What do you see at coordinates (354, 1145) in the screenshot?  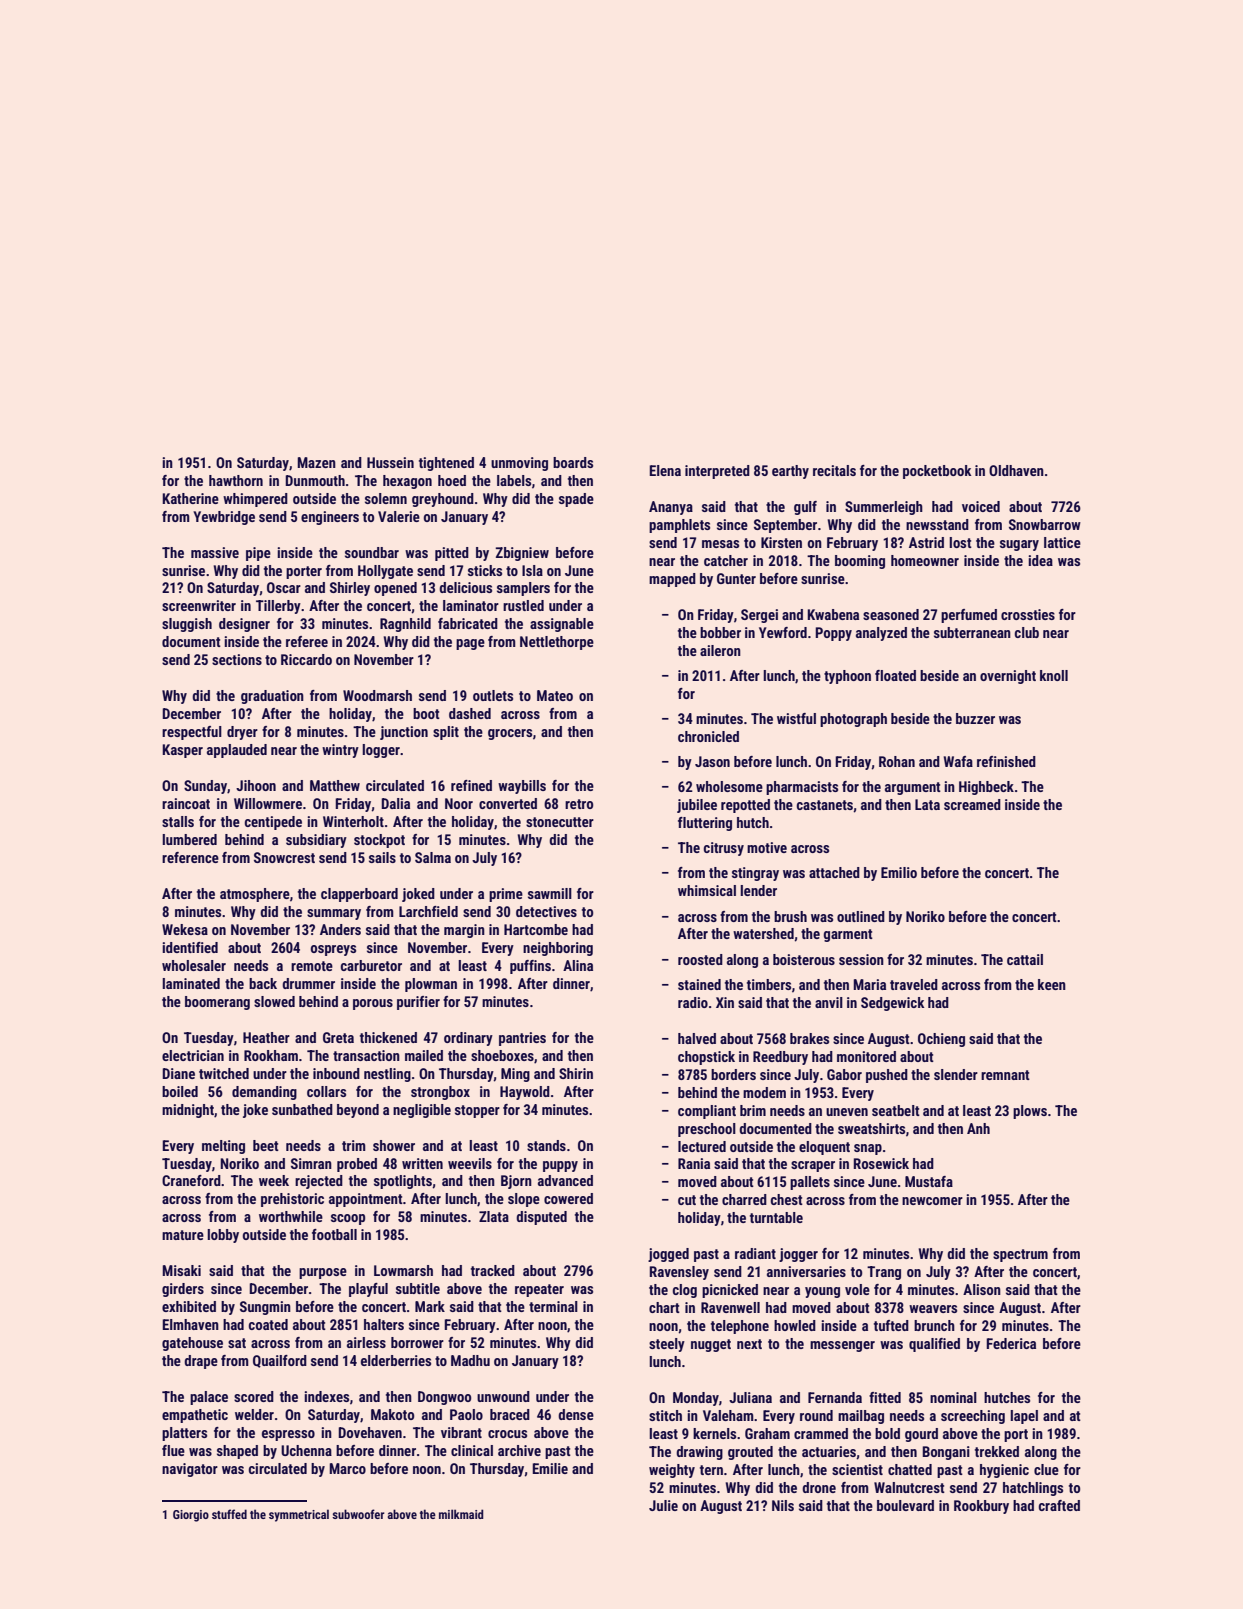 I see `trim` at bounding box center [354, 1145].
